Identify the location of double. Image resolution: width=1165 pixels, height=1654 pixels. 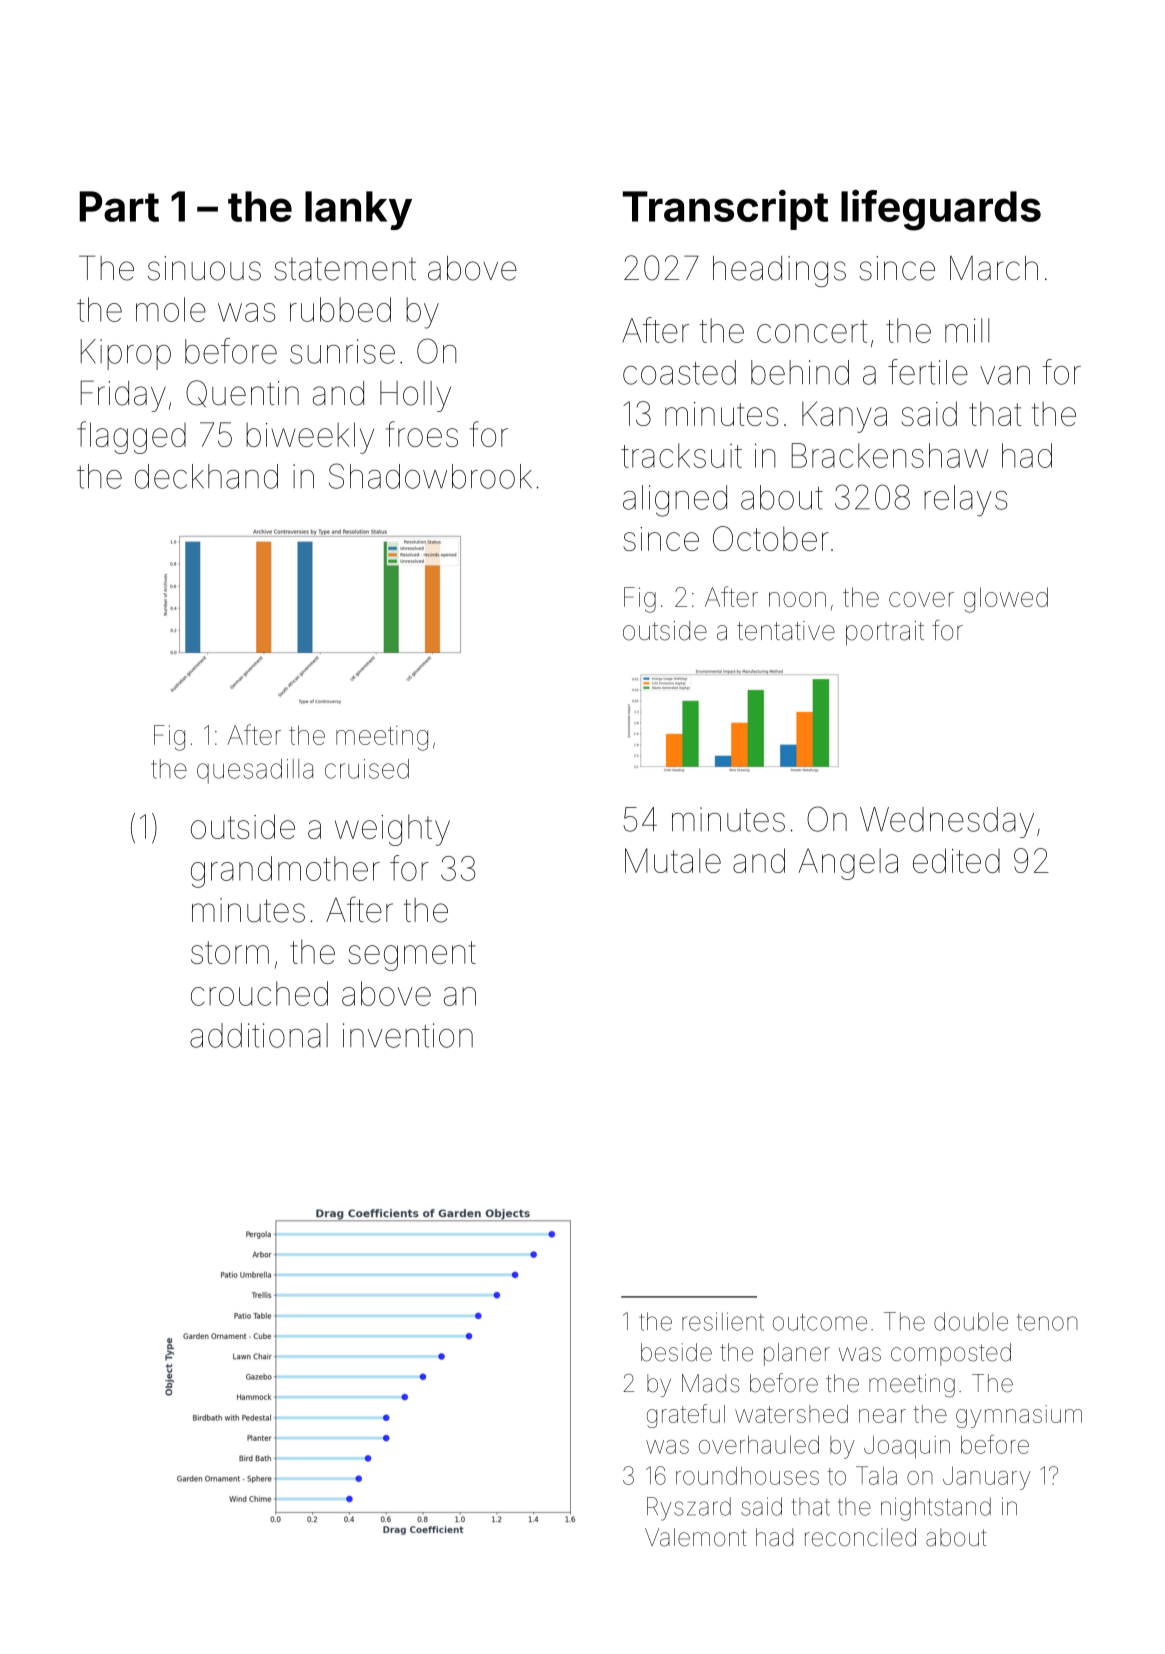
(971, 1321).
